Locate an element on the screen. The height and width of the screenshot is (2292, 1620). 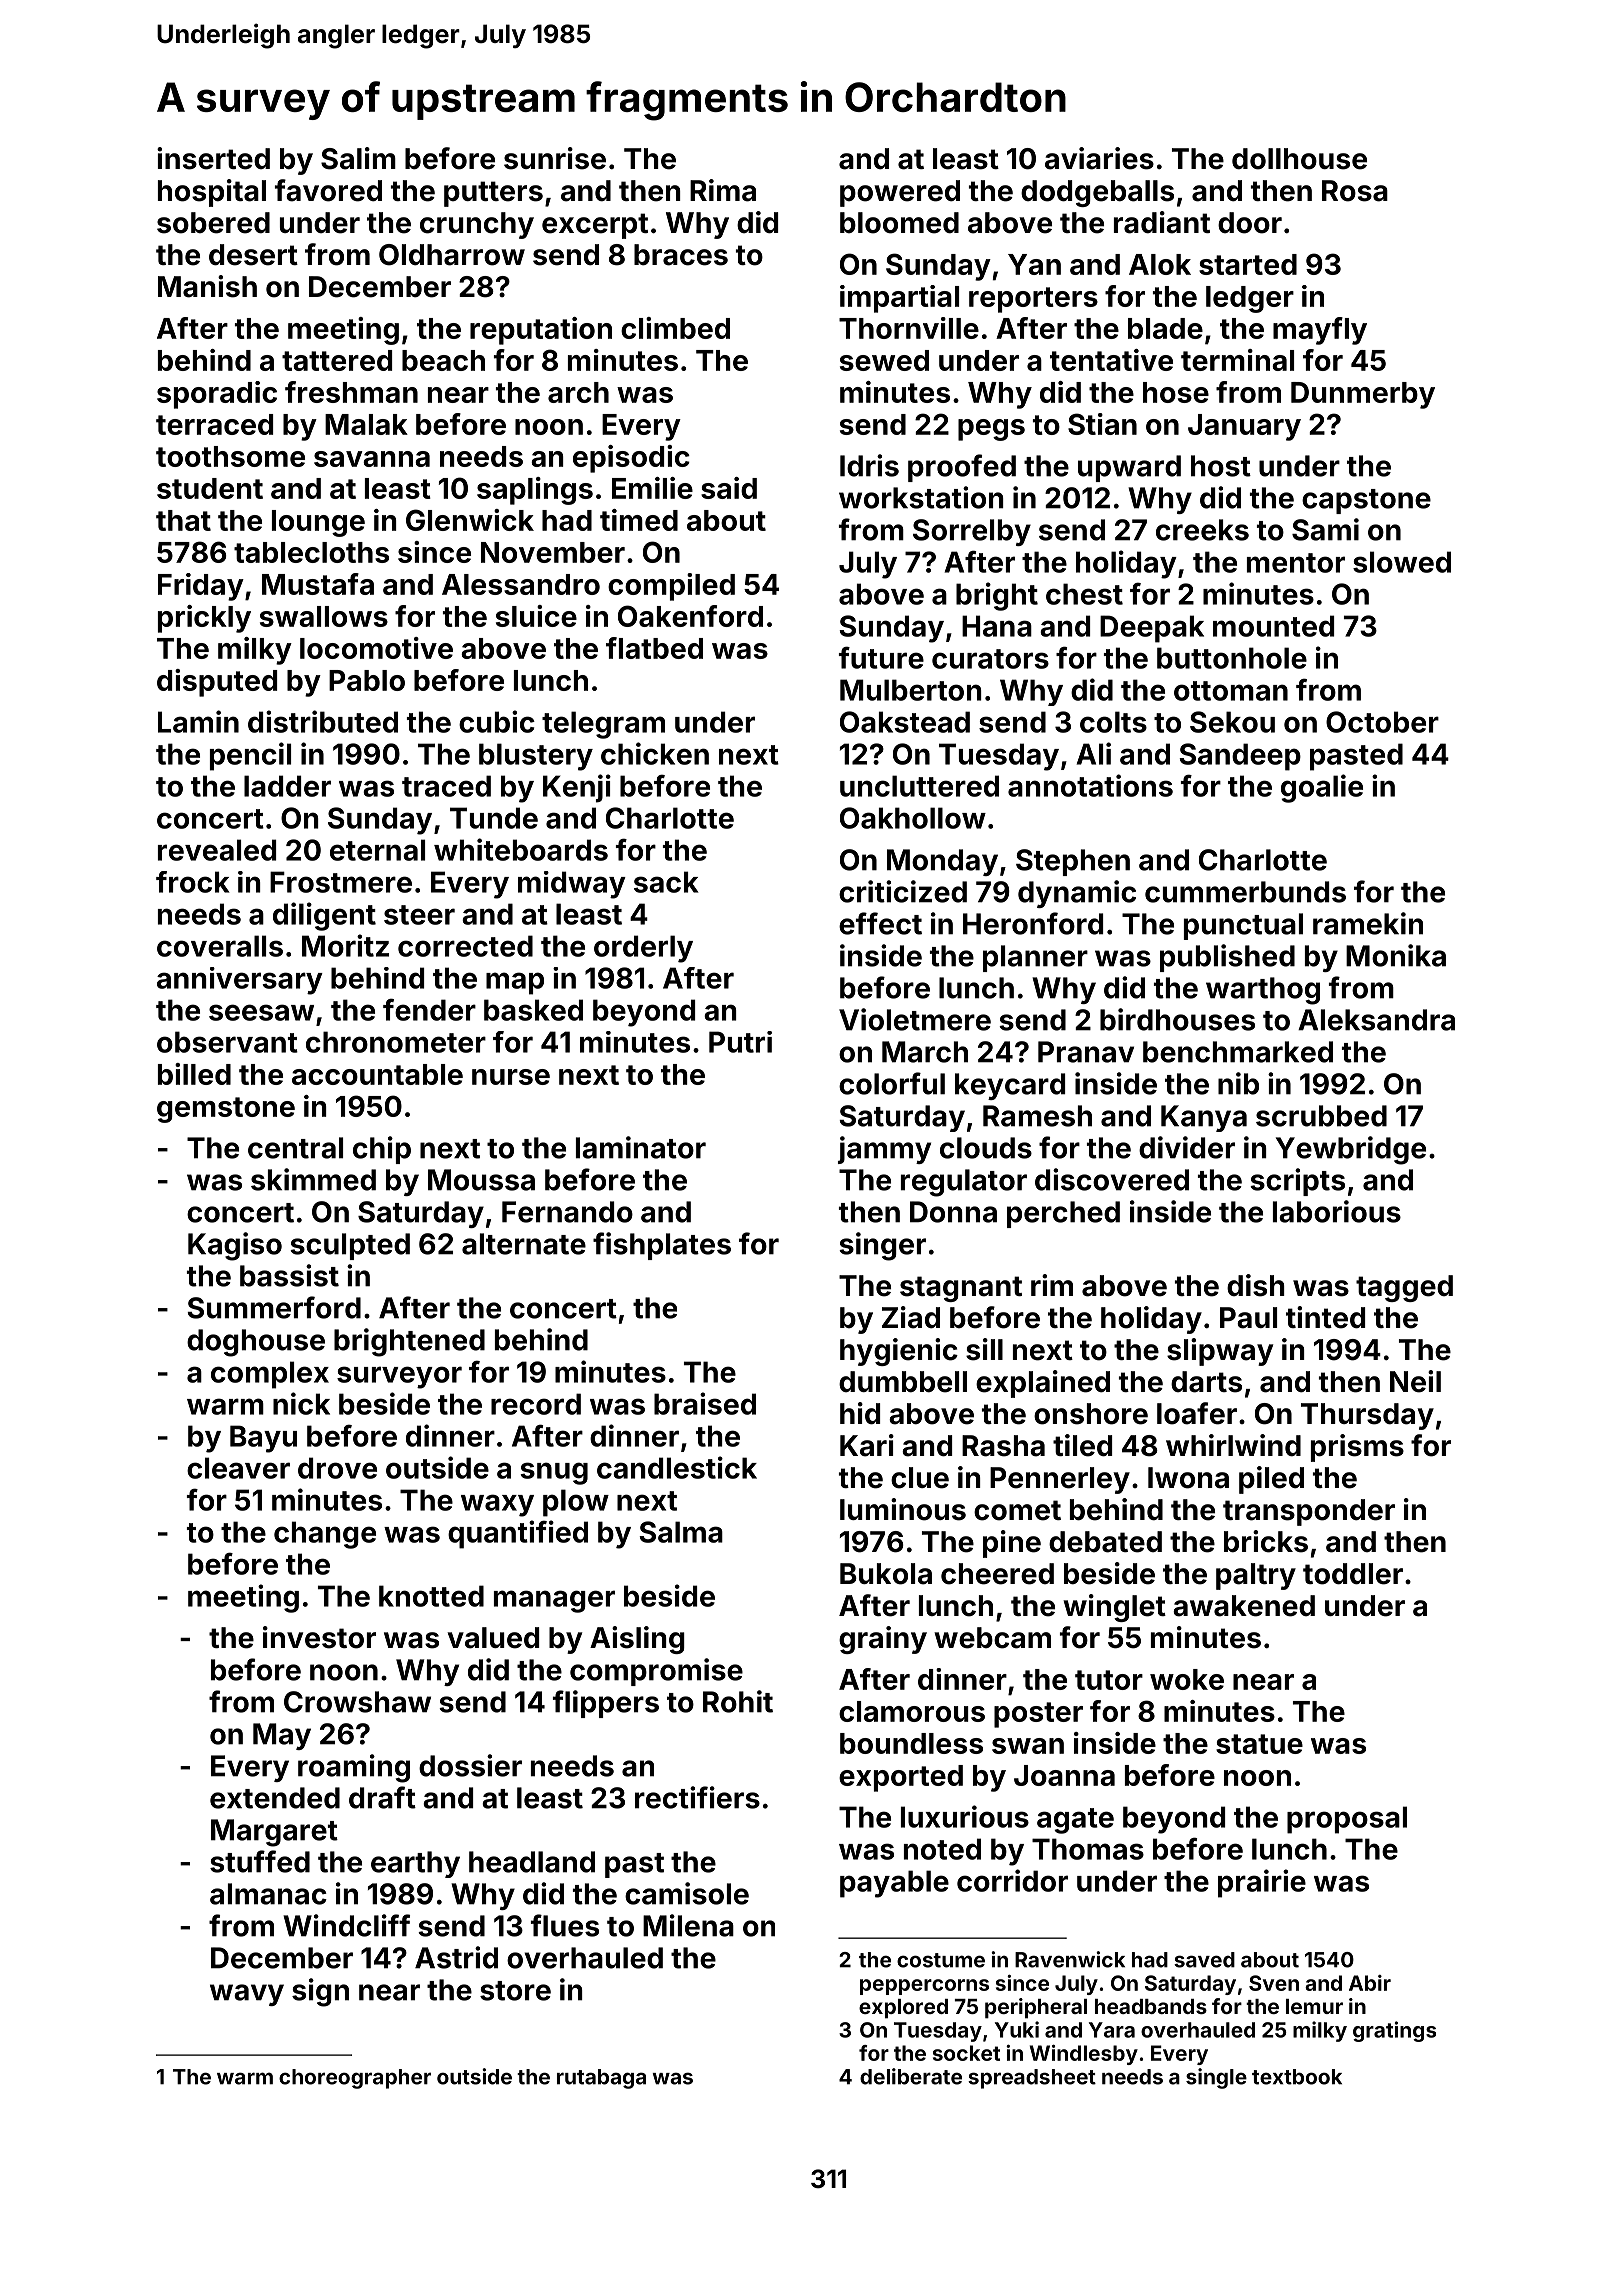
seesaw is located at coordinates (261, 1012).
